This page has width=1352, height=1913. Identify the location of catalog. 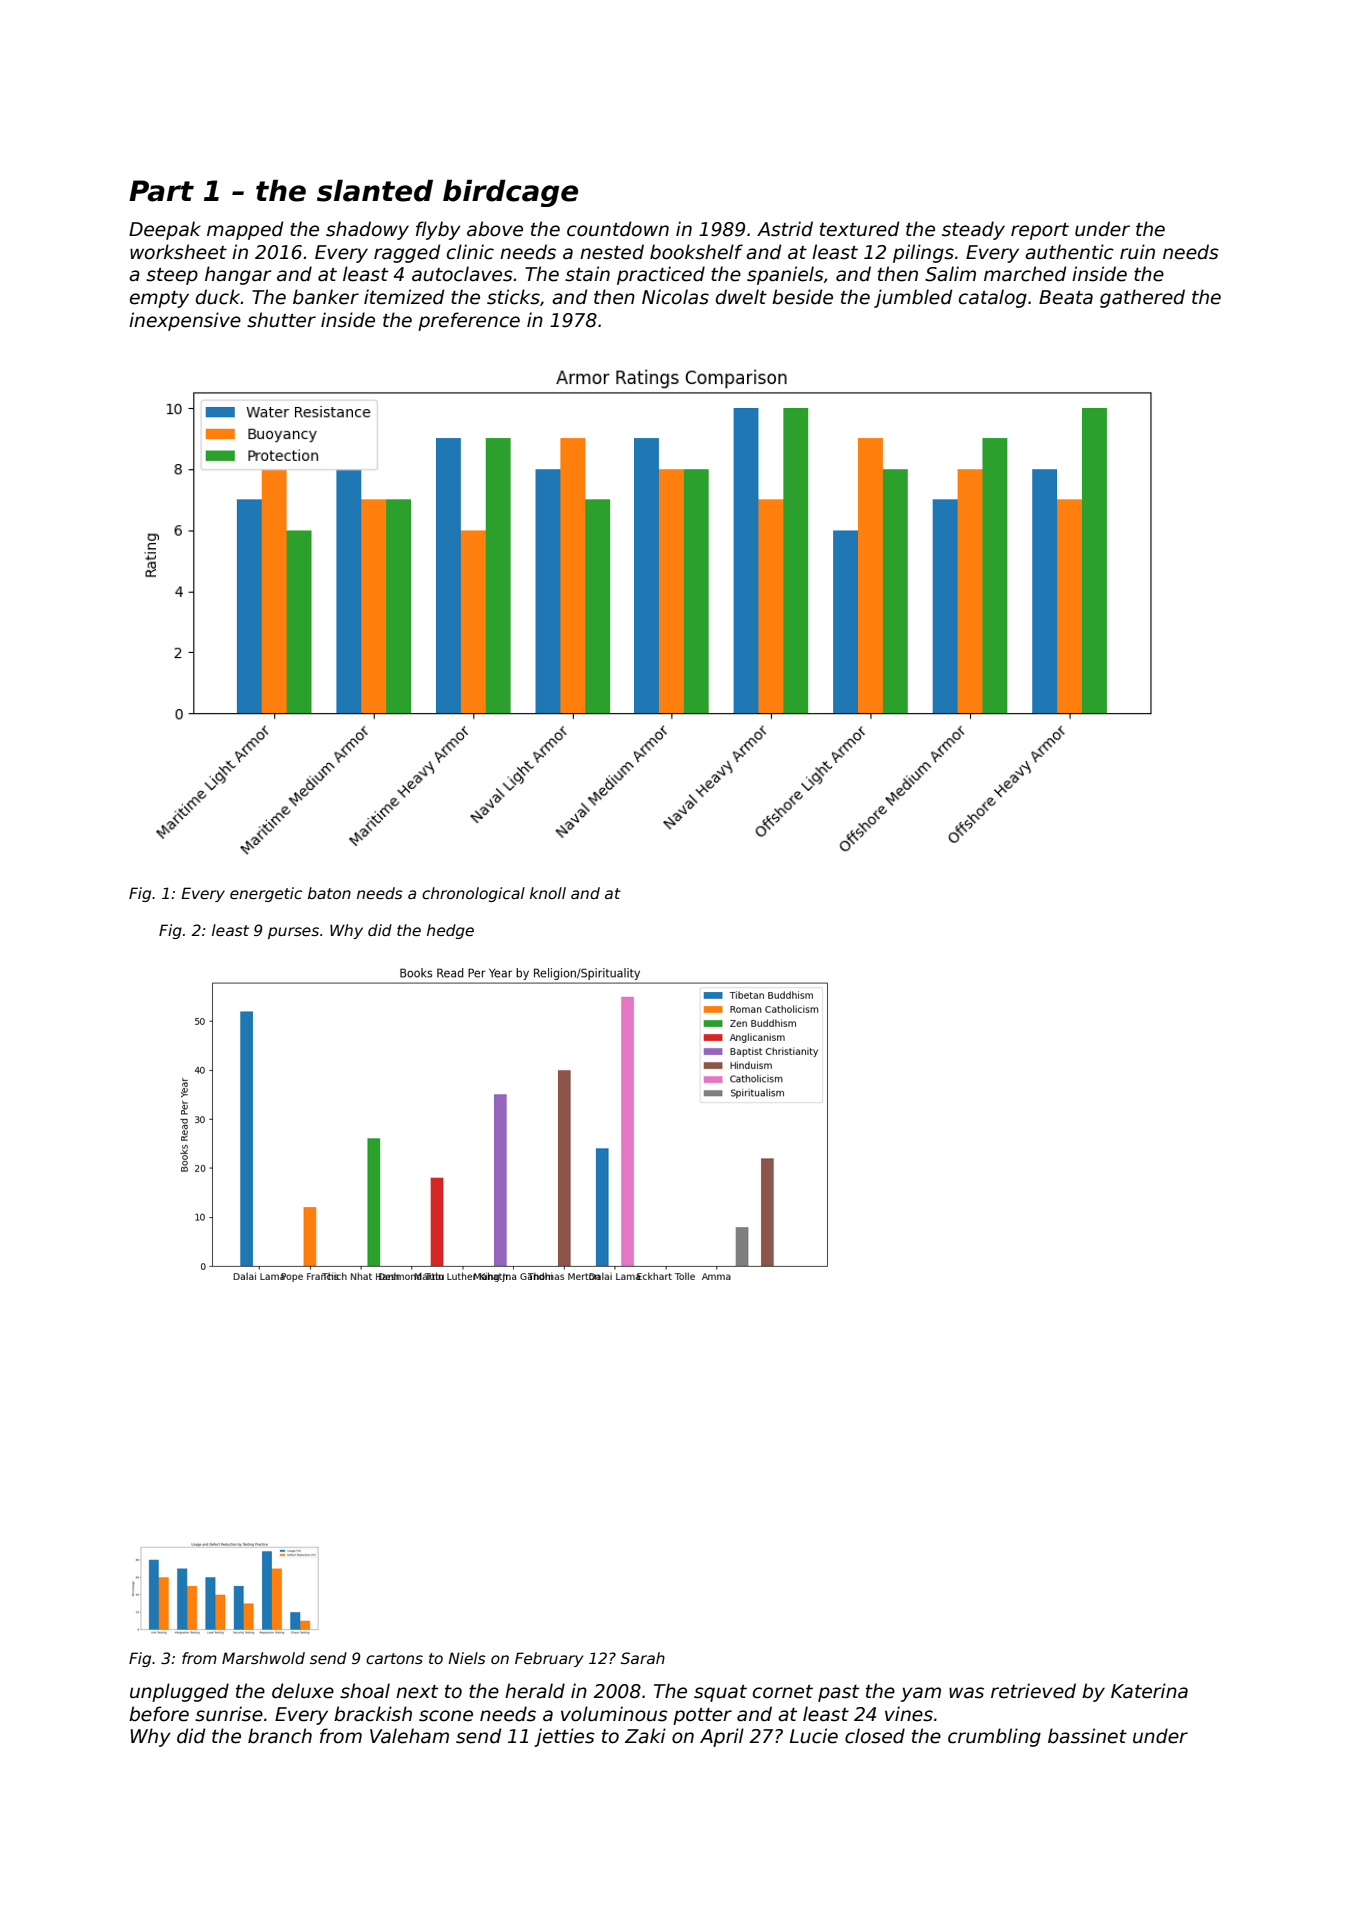
(993, 298).
